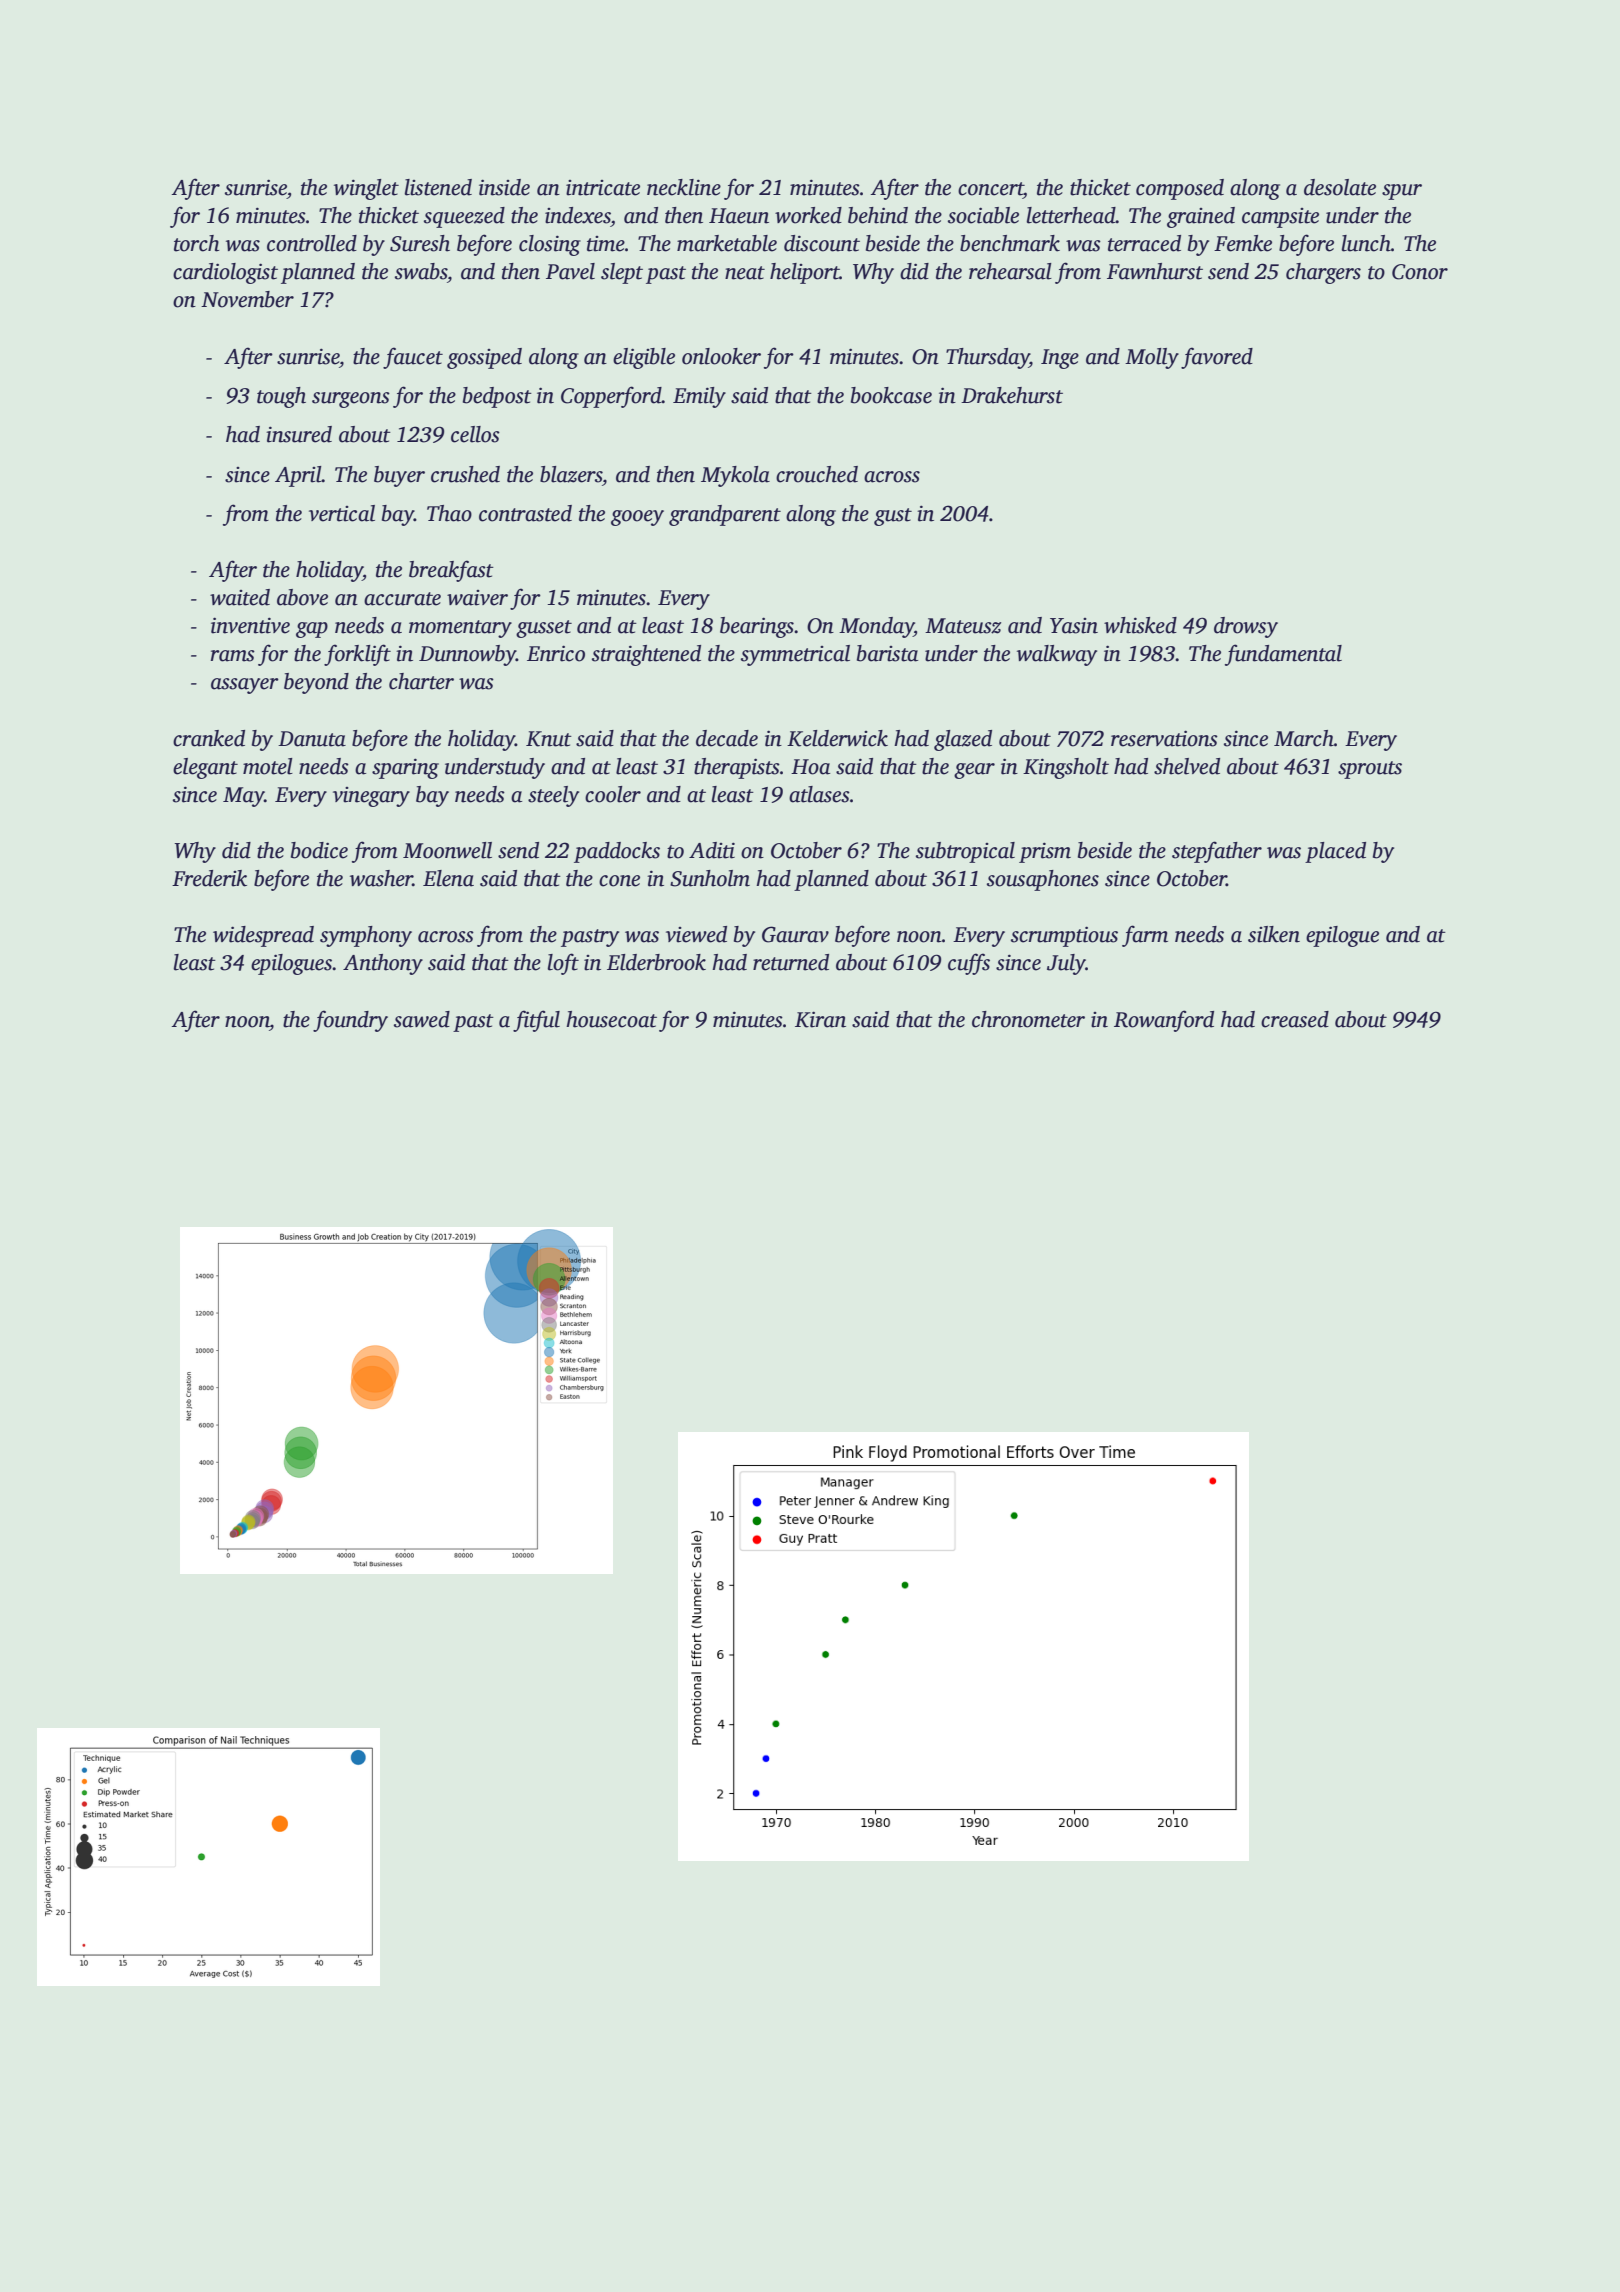 The image size is (1620, 2292). What do you see at coordinates (1064, 936) in the page?
I see `scrumptious` at bounding box center [1064, 936].
